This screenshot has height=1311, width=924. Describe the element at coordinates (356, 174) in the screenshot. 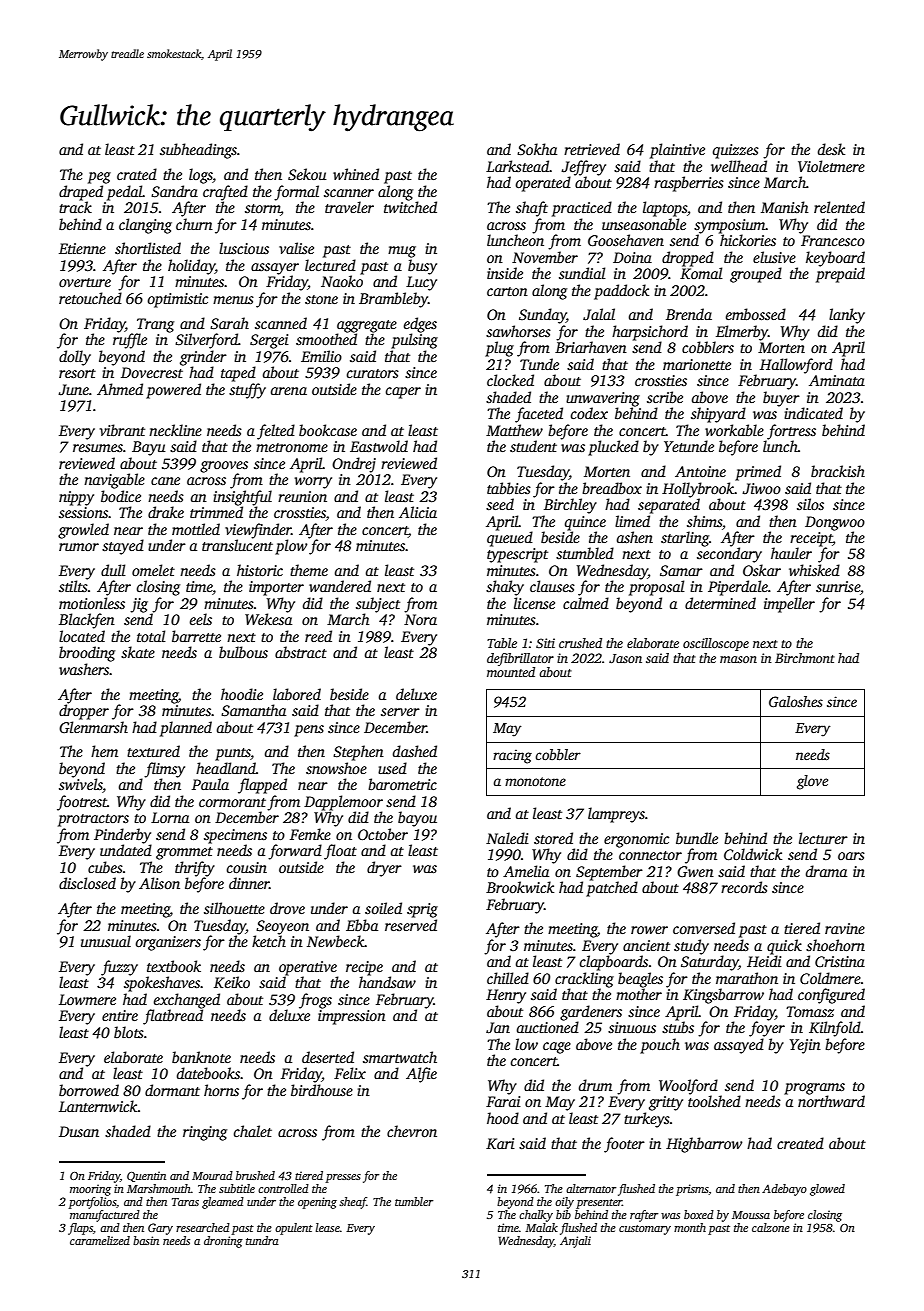

I see `whined` at that location.
